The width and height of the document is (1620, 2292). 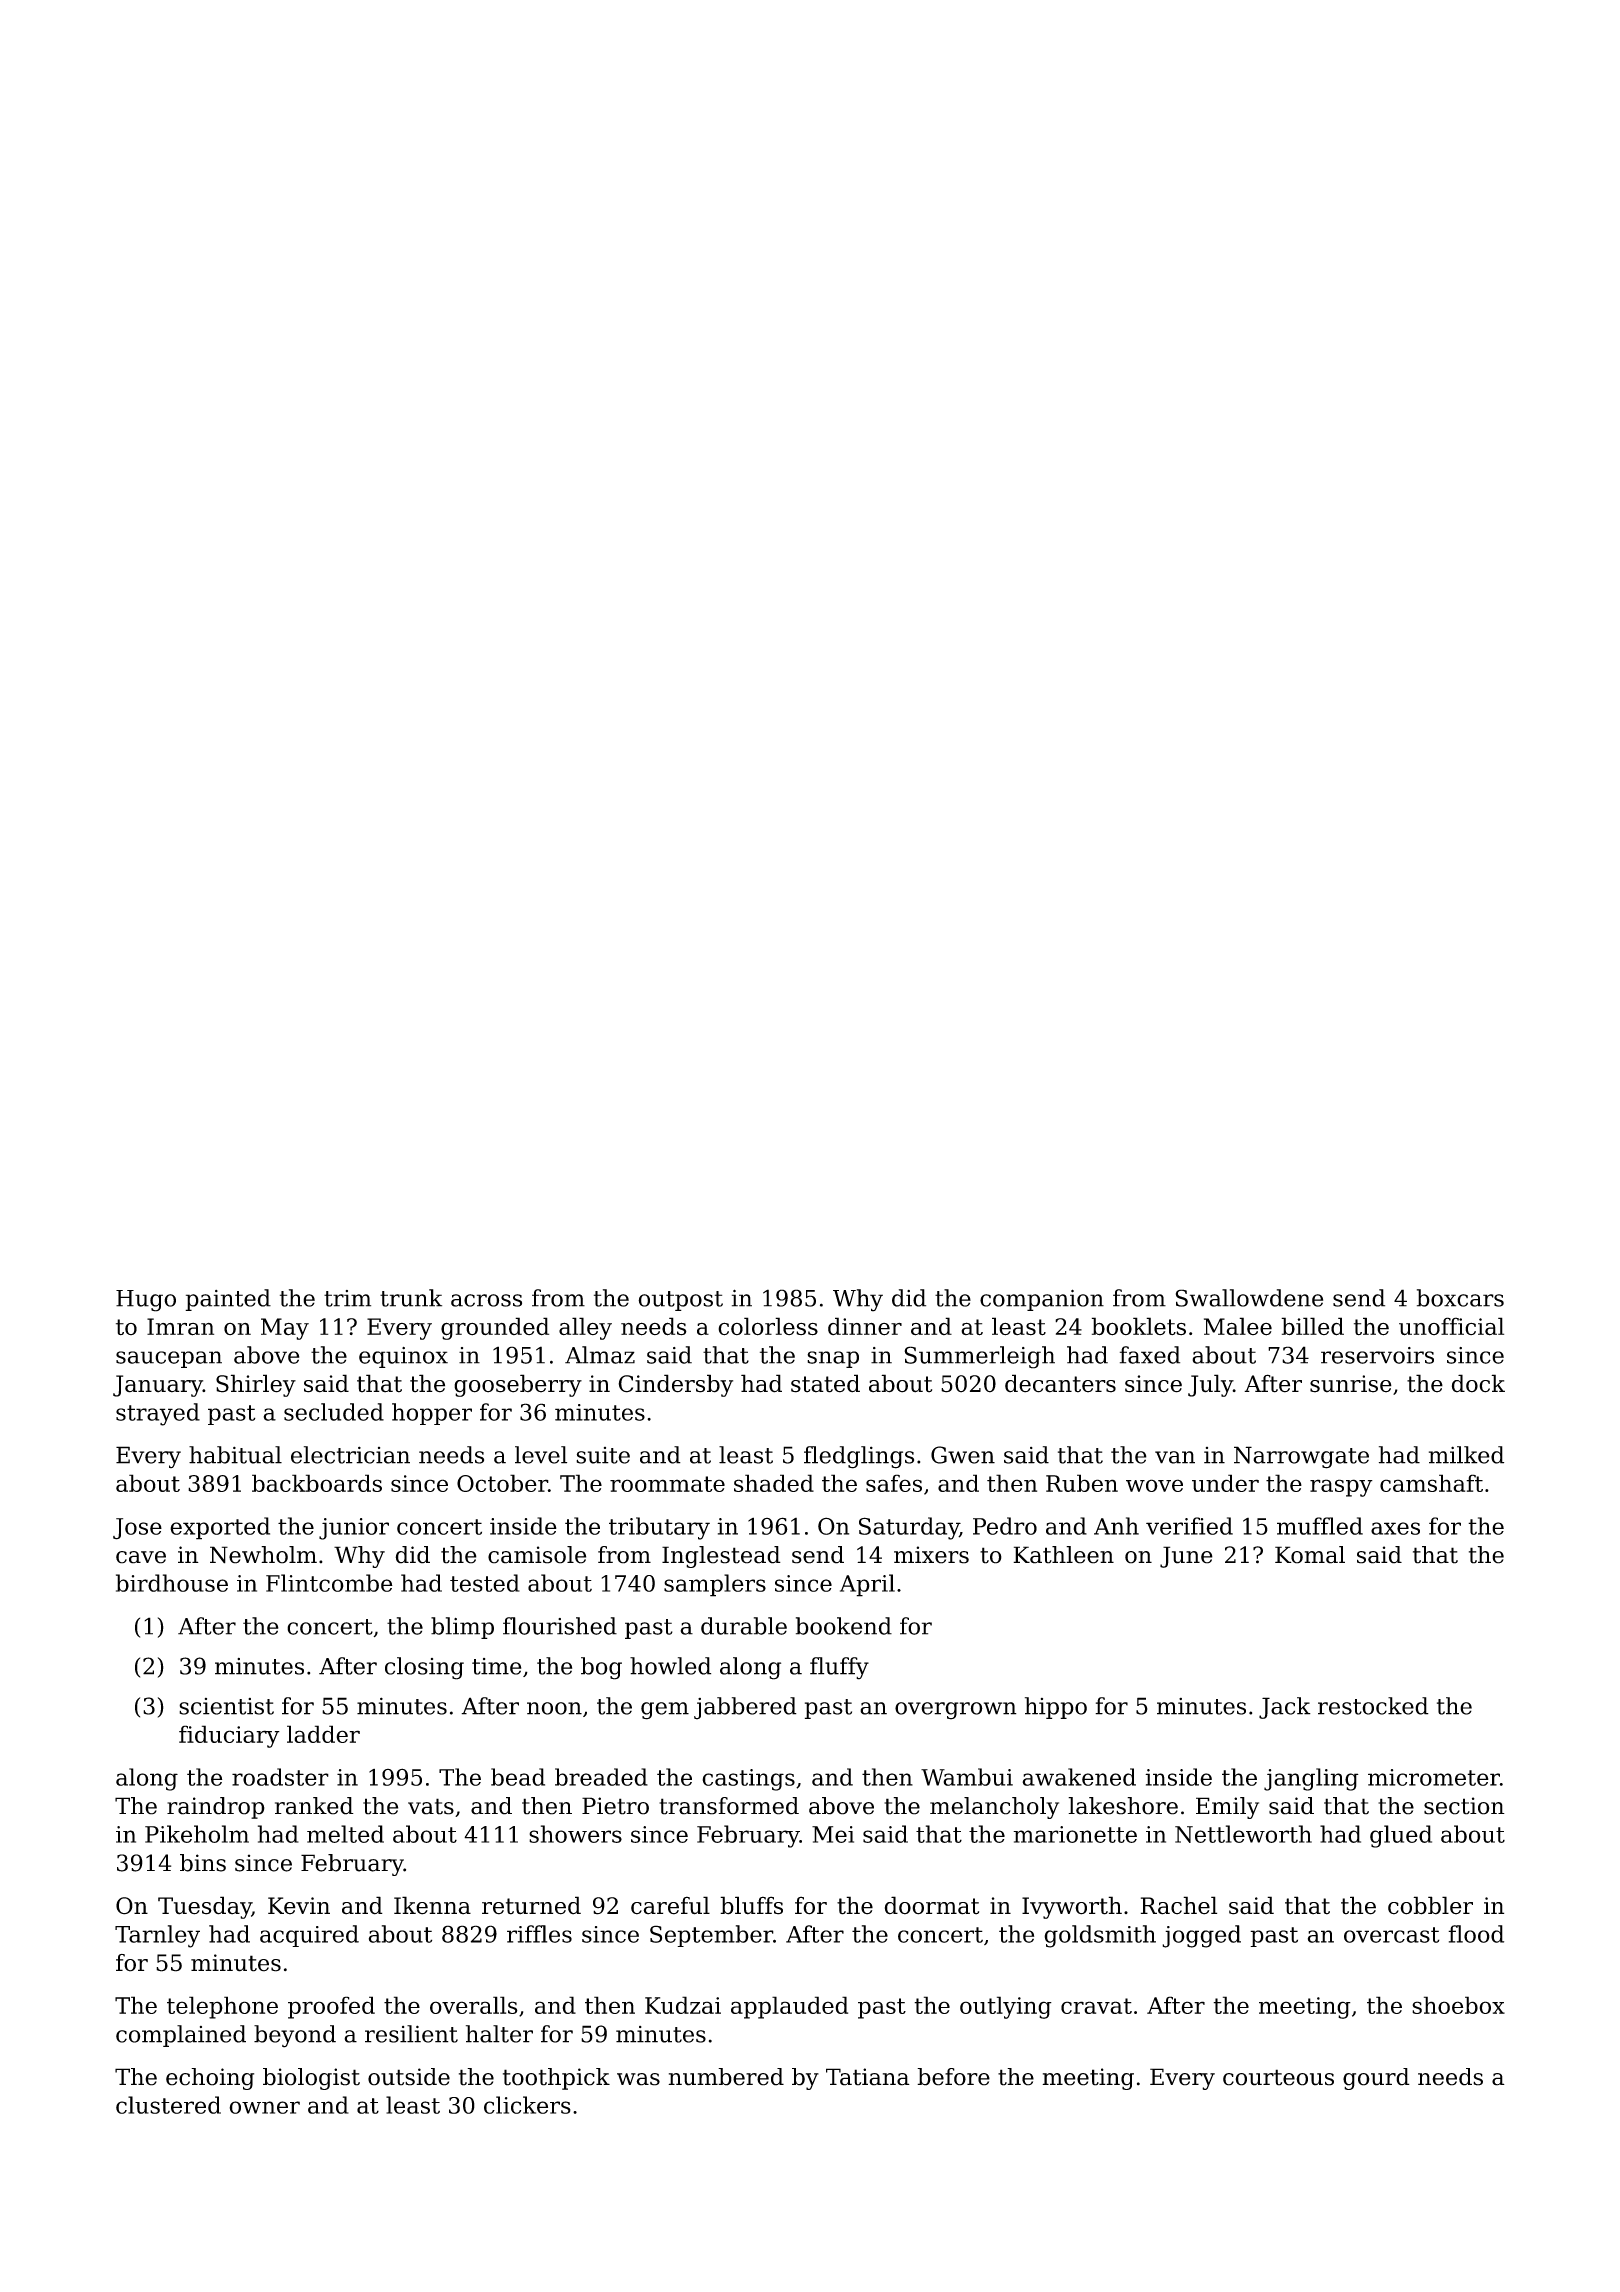 What do you see at coordinates (411, 1298) in the document?
I see `trunk` at bounding box center [411, 1298].
